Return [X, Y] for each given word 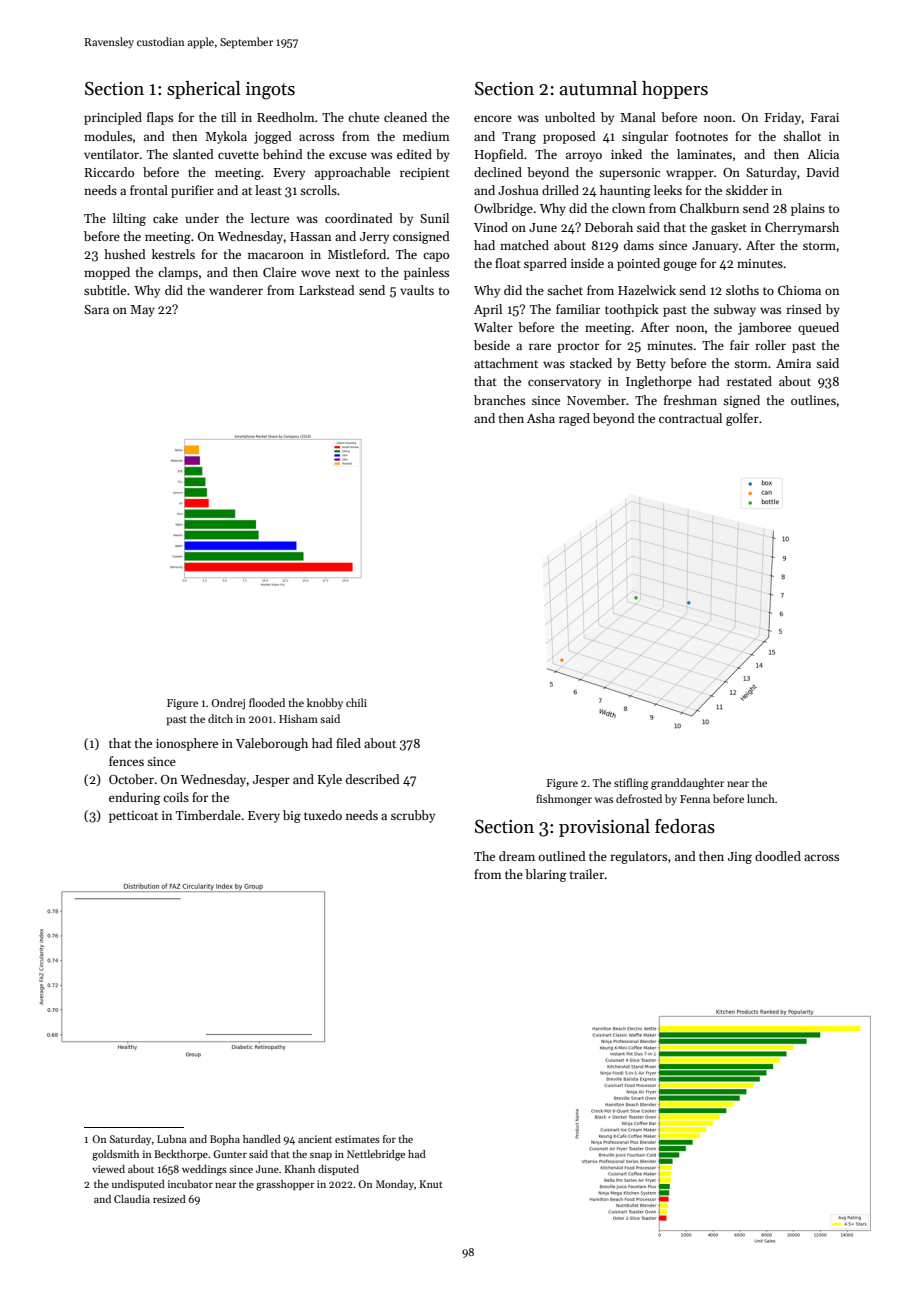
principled [113, 118]
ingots [270, 91]
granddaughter [687, 784]
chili [356, 702]
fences [126, 761]
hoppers [675, 90]
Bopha [225, 1140]
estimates [357, 1139]
